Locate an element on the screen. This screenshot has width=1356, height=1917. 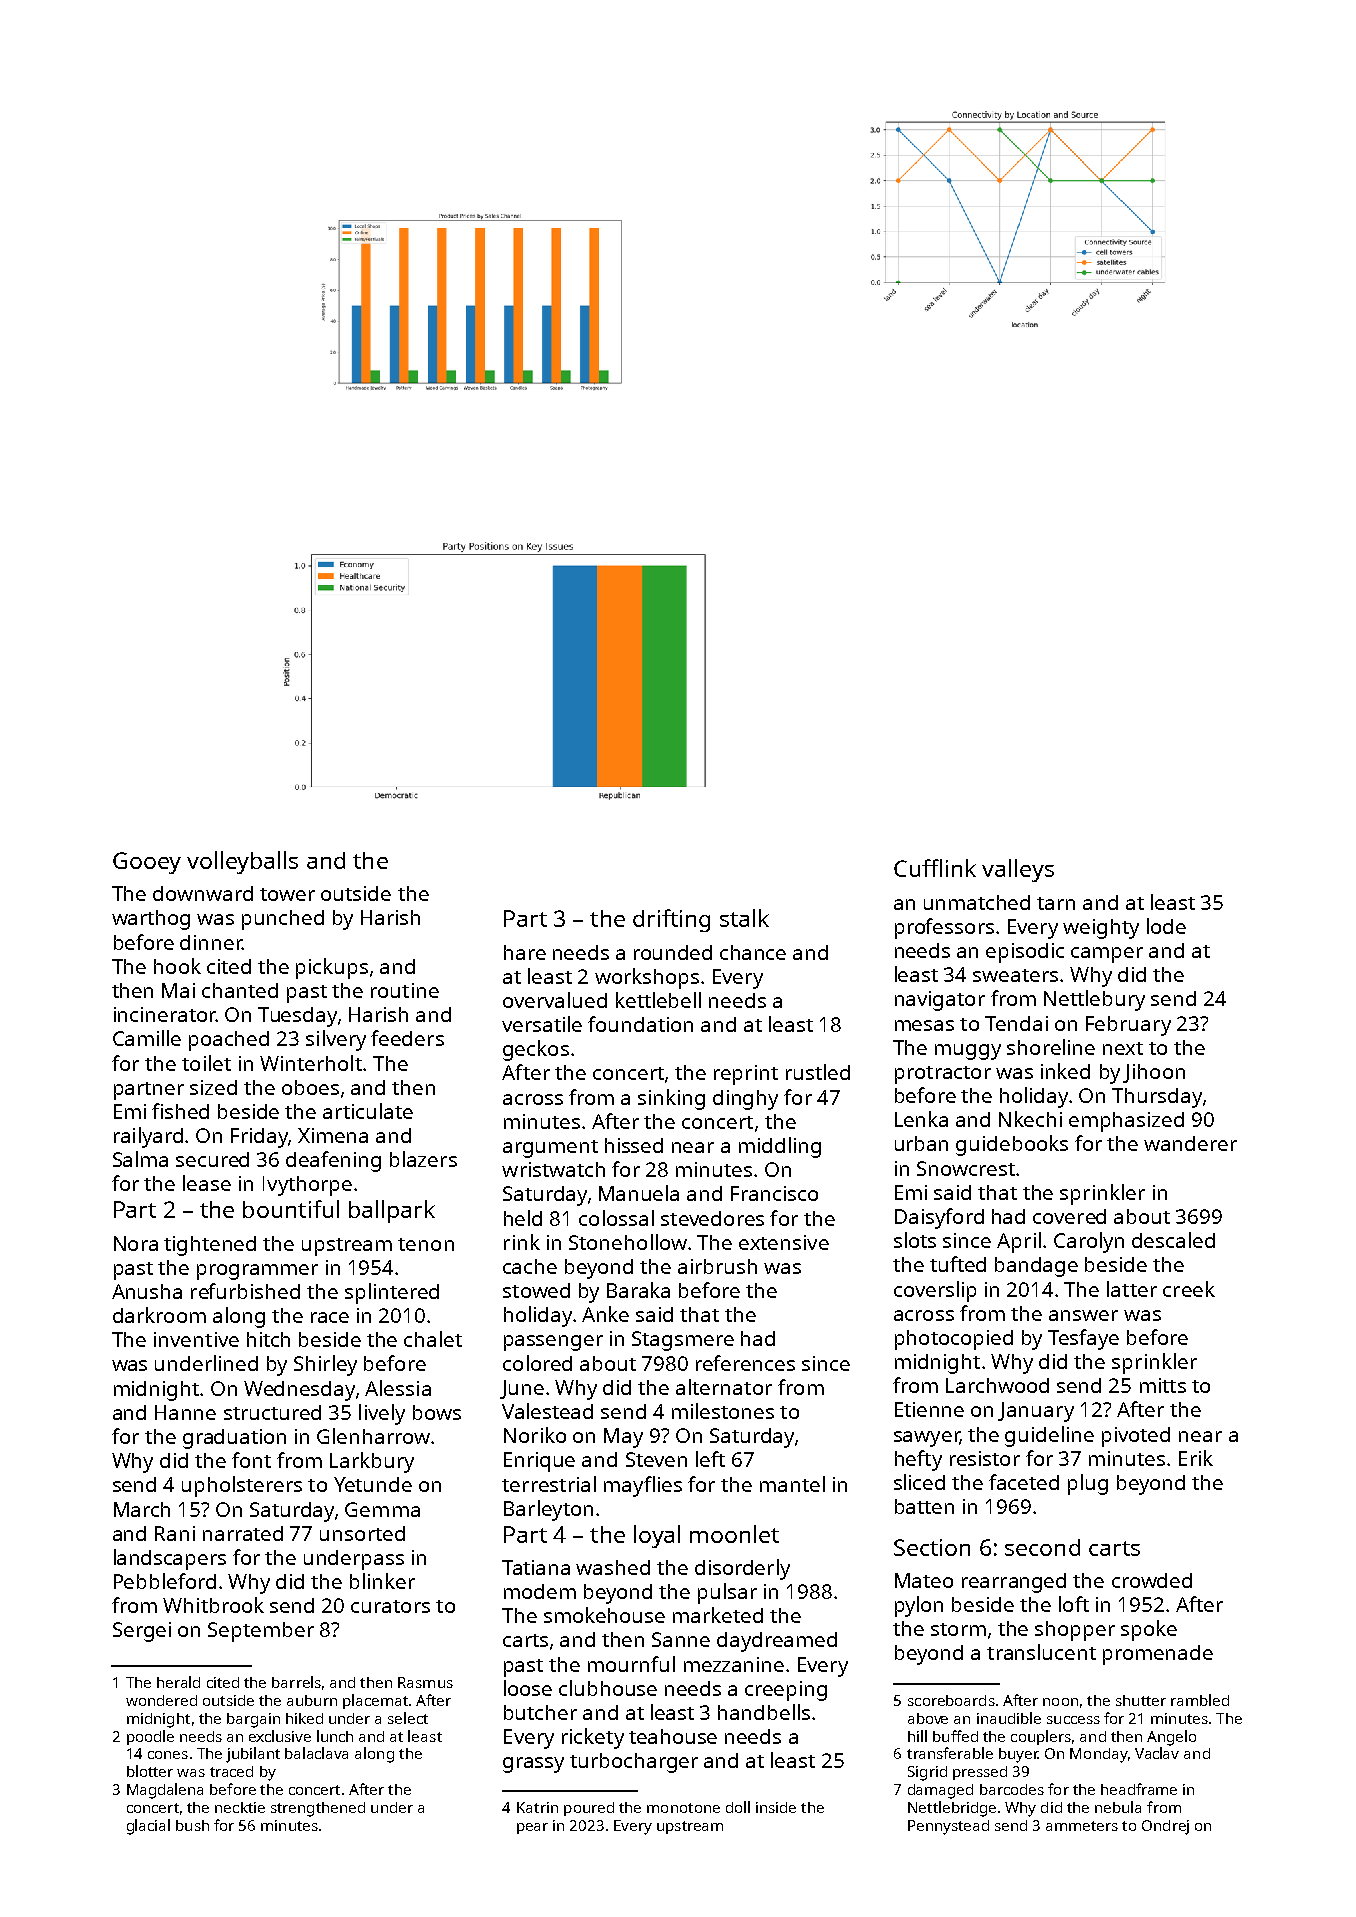
glacial is located at coordinates (148, 1827).
